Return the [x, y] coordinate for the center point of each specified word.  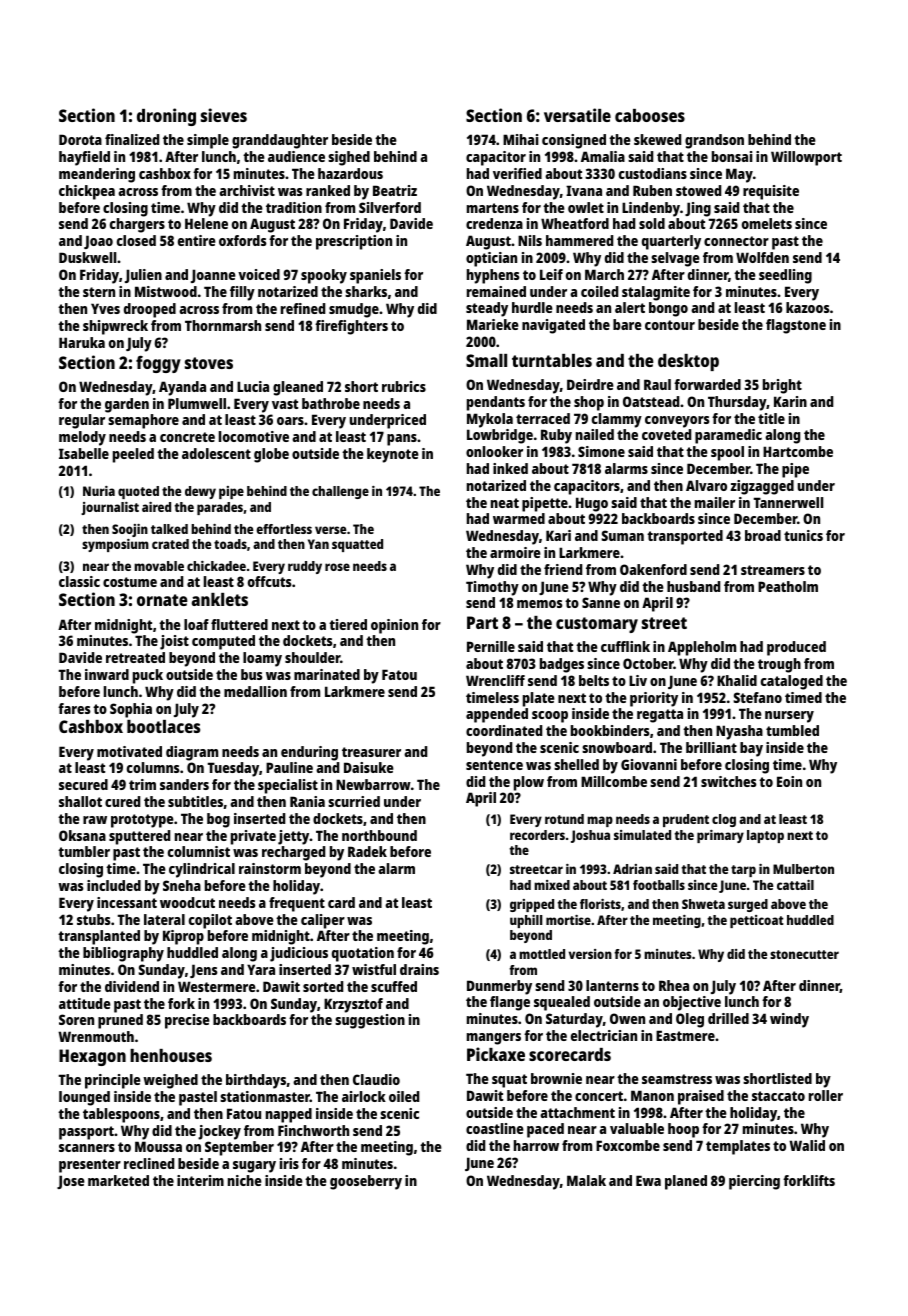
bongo [668, 309]
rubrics [404, 386]
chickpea [87, 192]
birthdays [256, 1081]
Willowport [806, 158]
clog [724, 820]
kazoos [808, 307]
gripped [532, 905]
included [114, 885]
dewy [200, 492]
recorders [537, 835]
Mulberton [803, 869]
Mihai [521, 139]
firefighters [351, 327]
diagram [192, 753]
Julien [143, 276]
